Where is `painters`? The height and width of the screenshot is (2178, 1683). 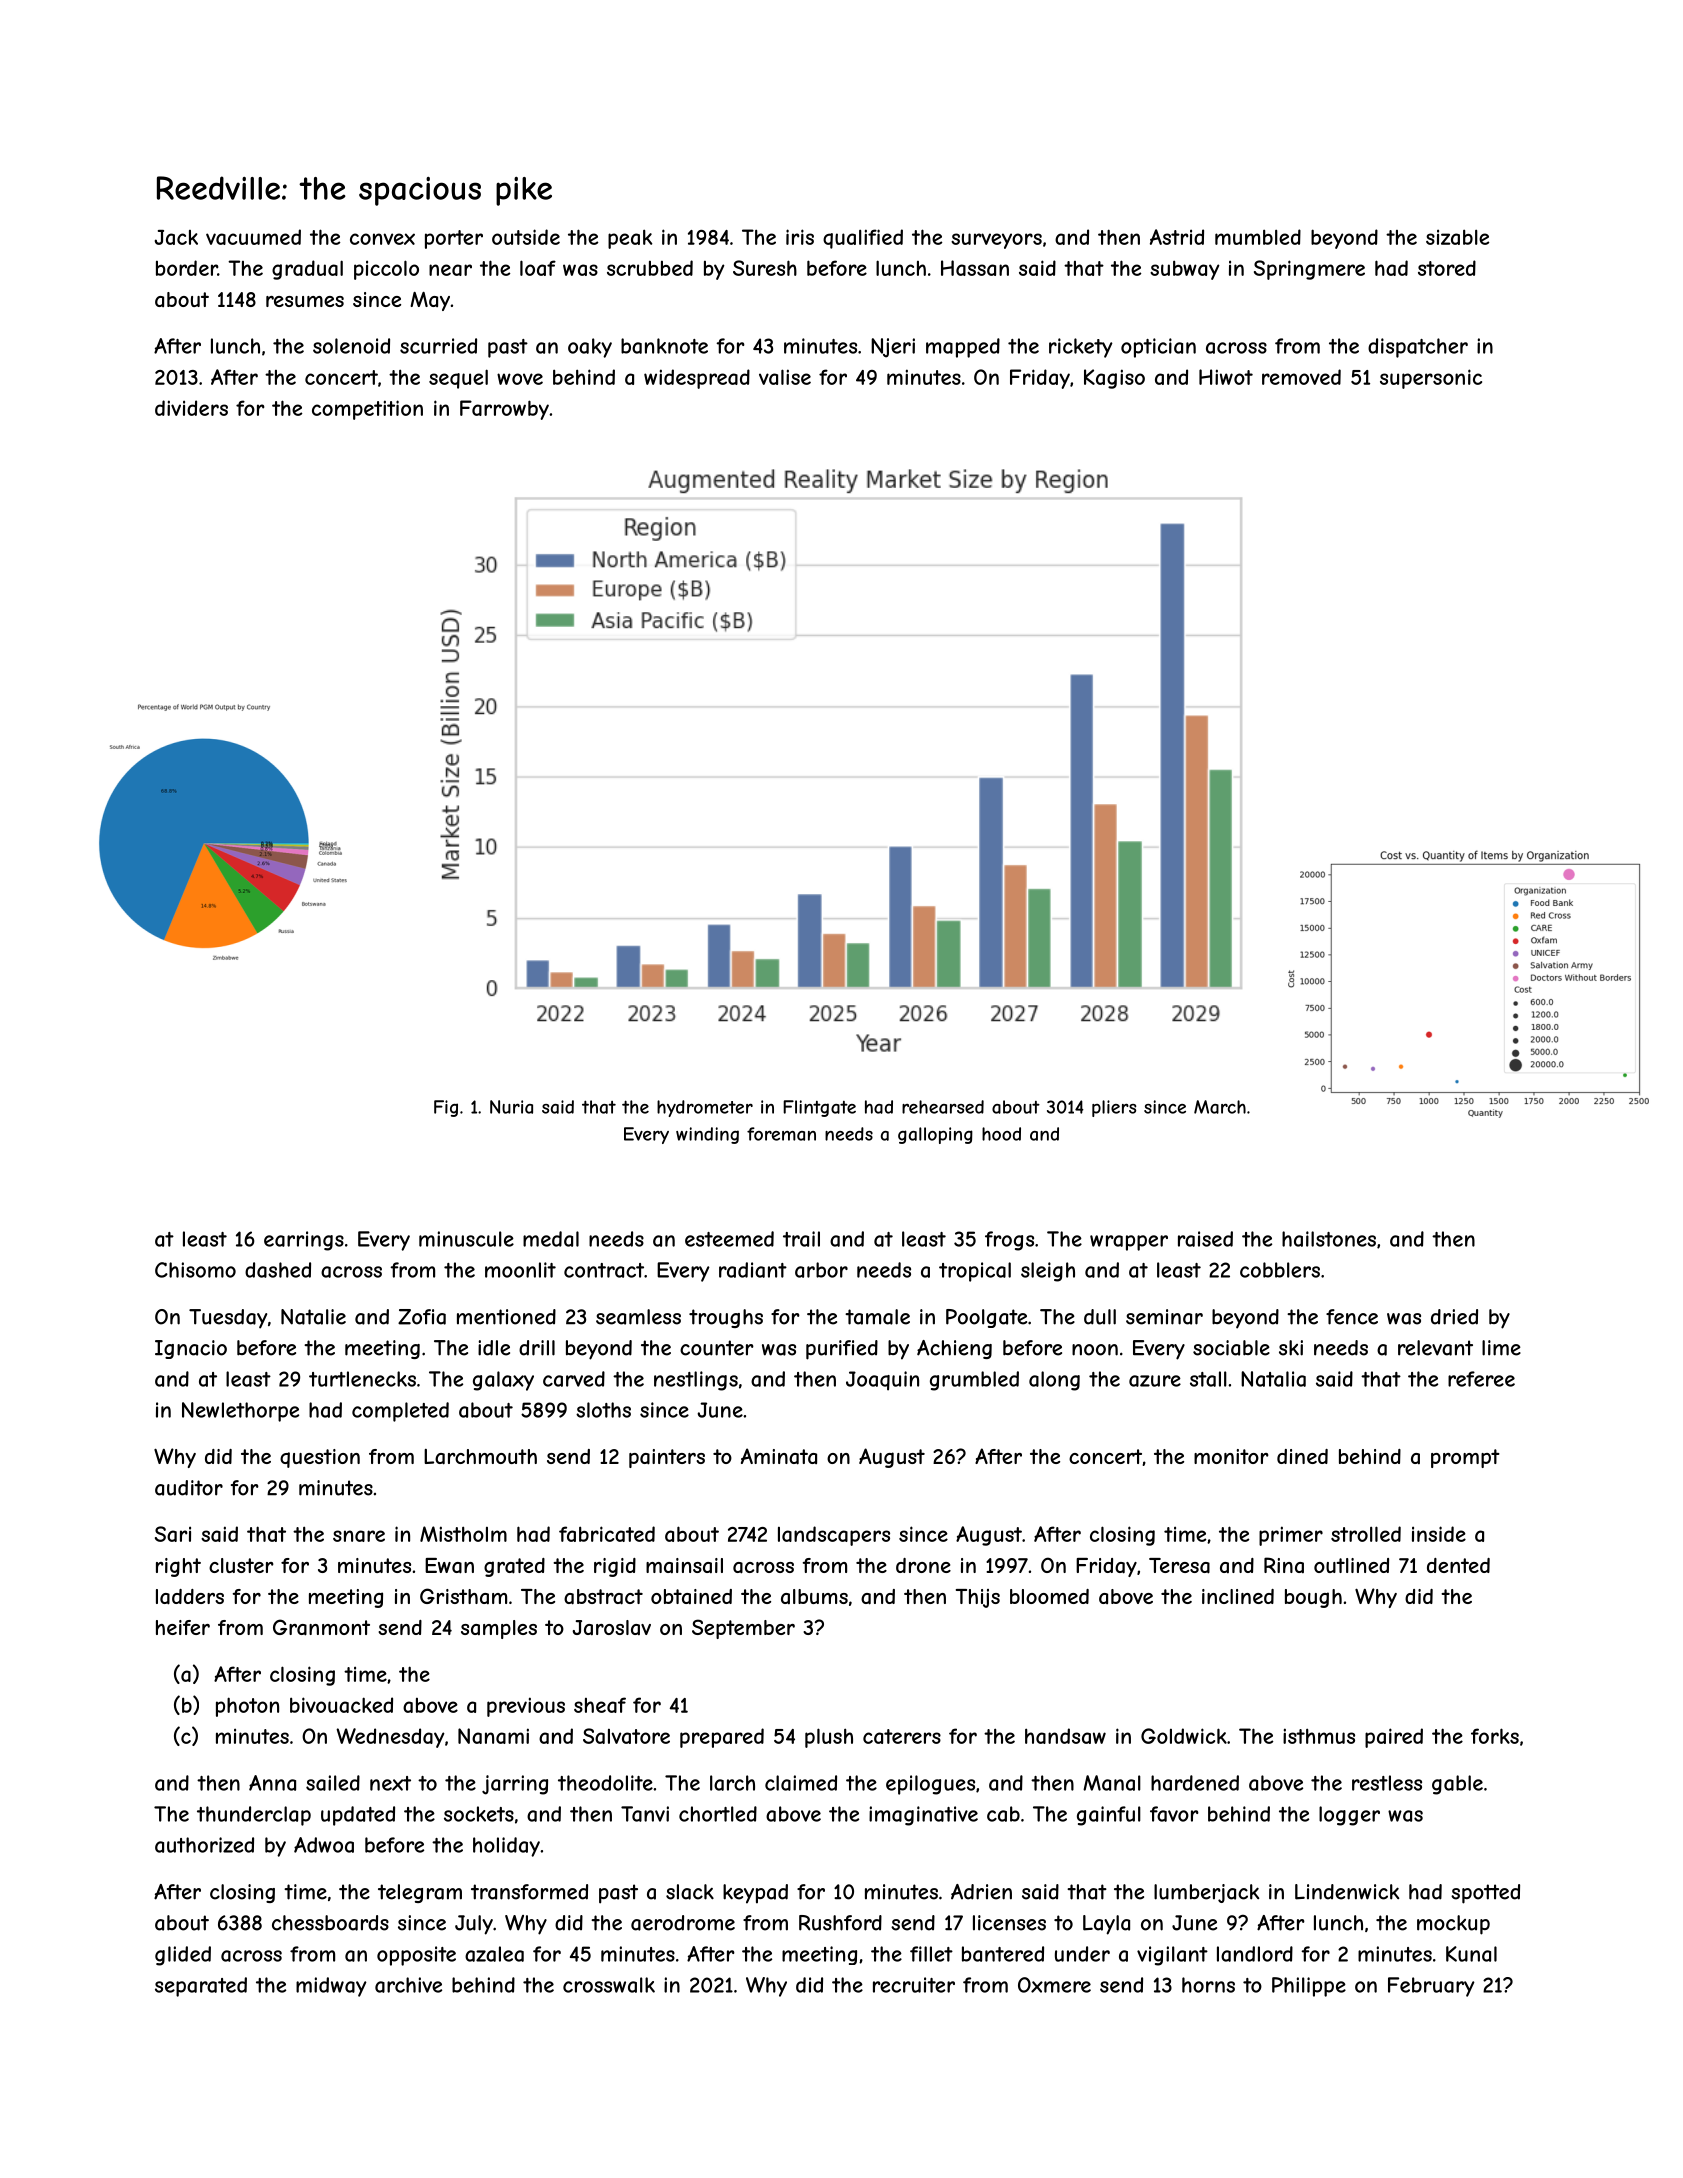 painters is located at coordinates (667, 1458).
